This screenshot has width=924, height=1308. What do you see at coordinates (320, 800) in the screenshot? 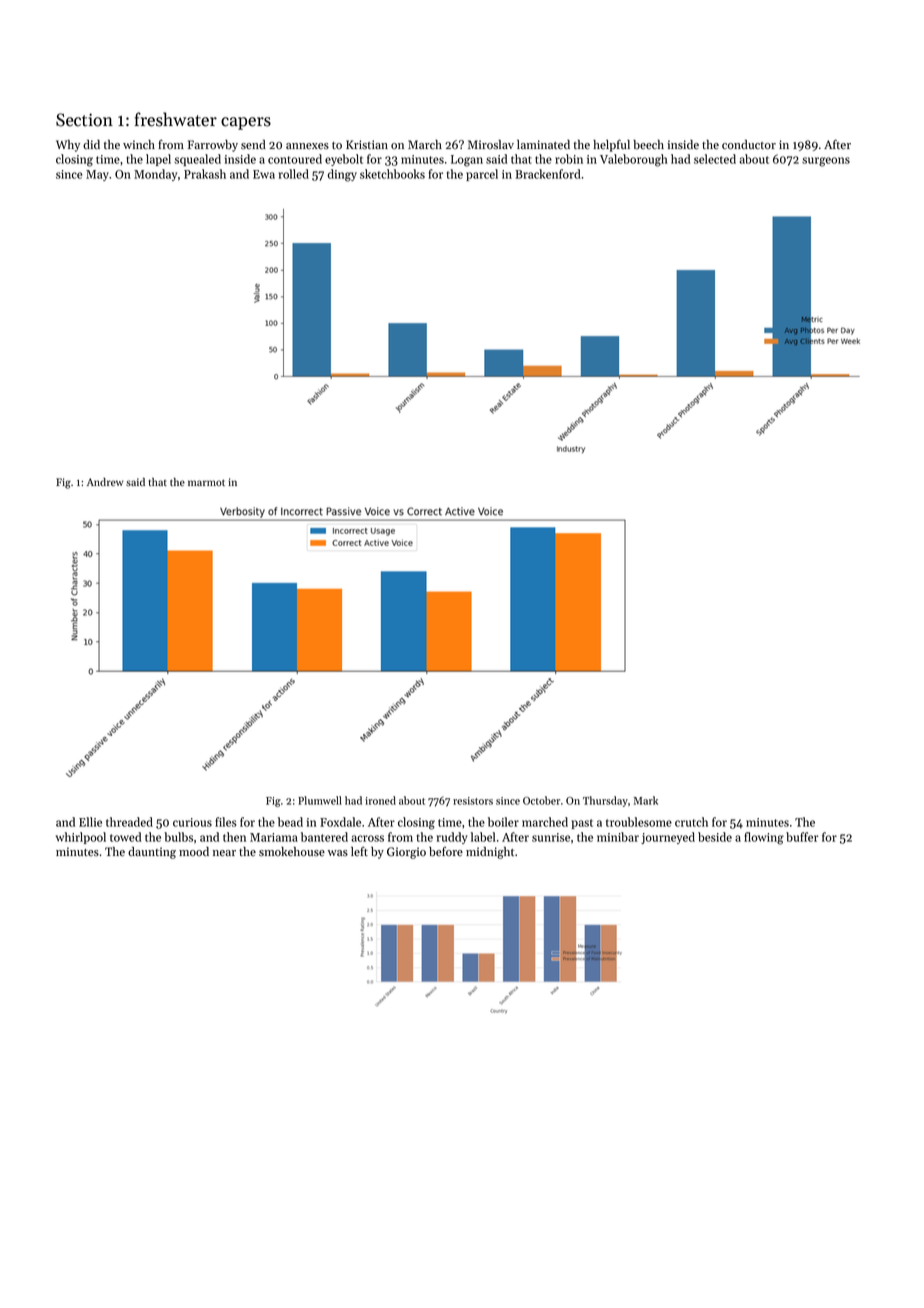
I see `Plumwell` at bounding box center [320, 800].
